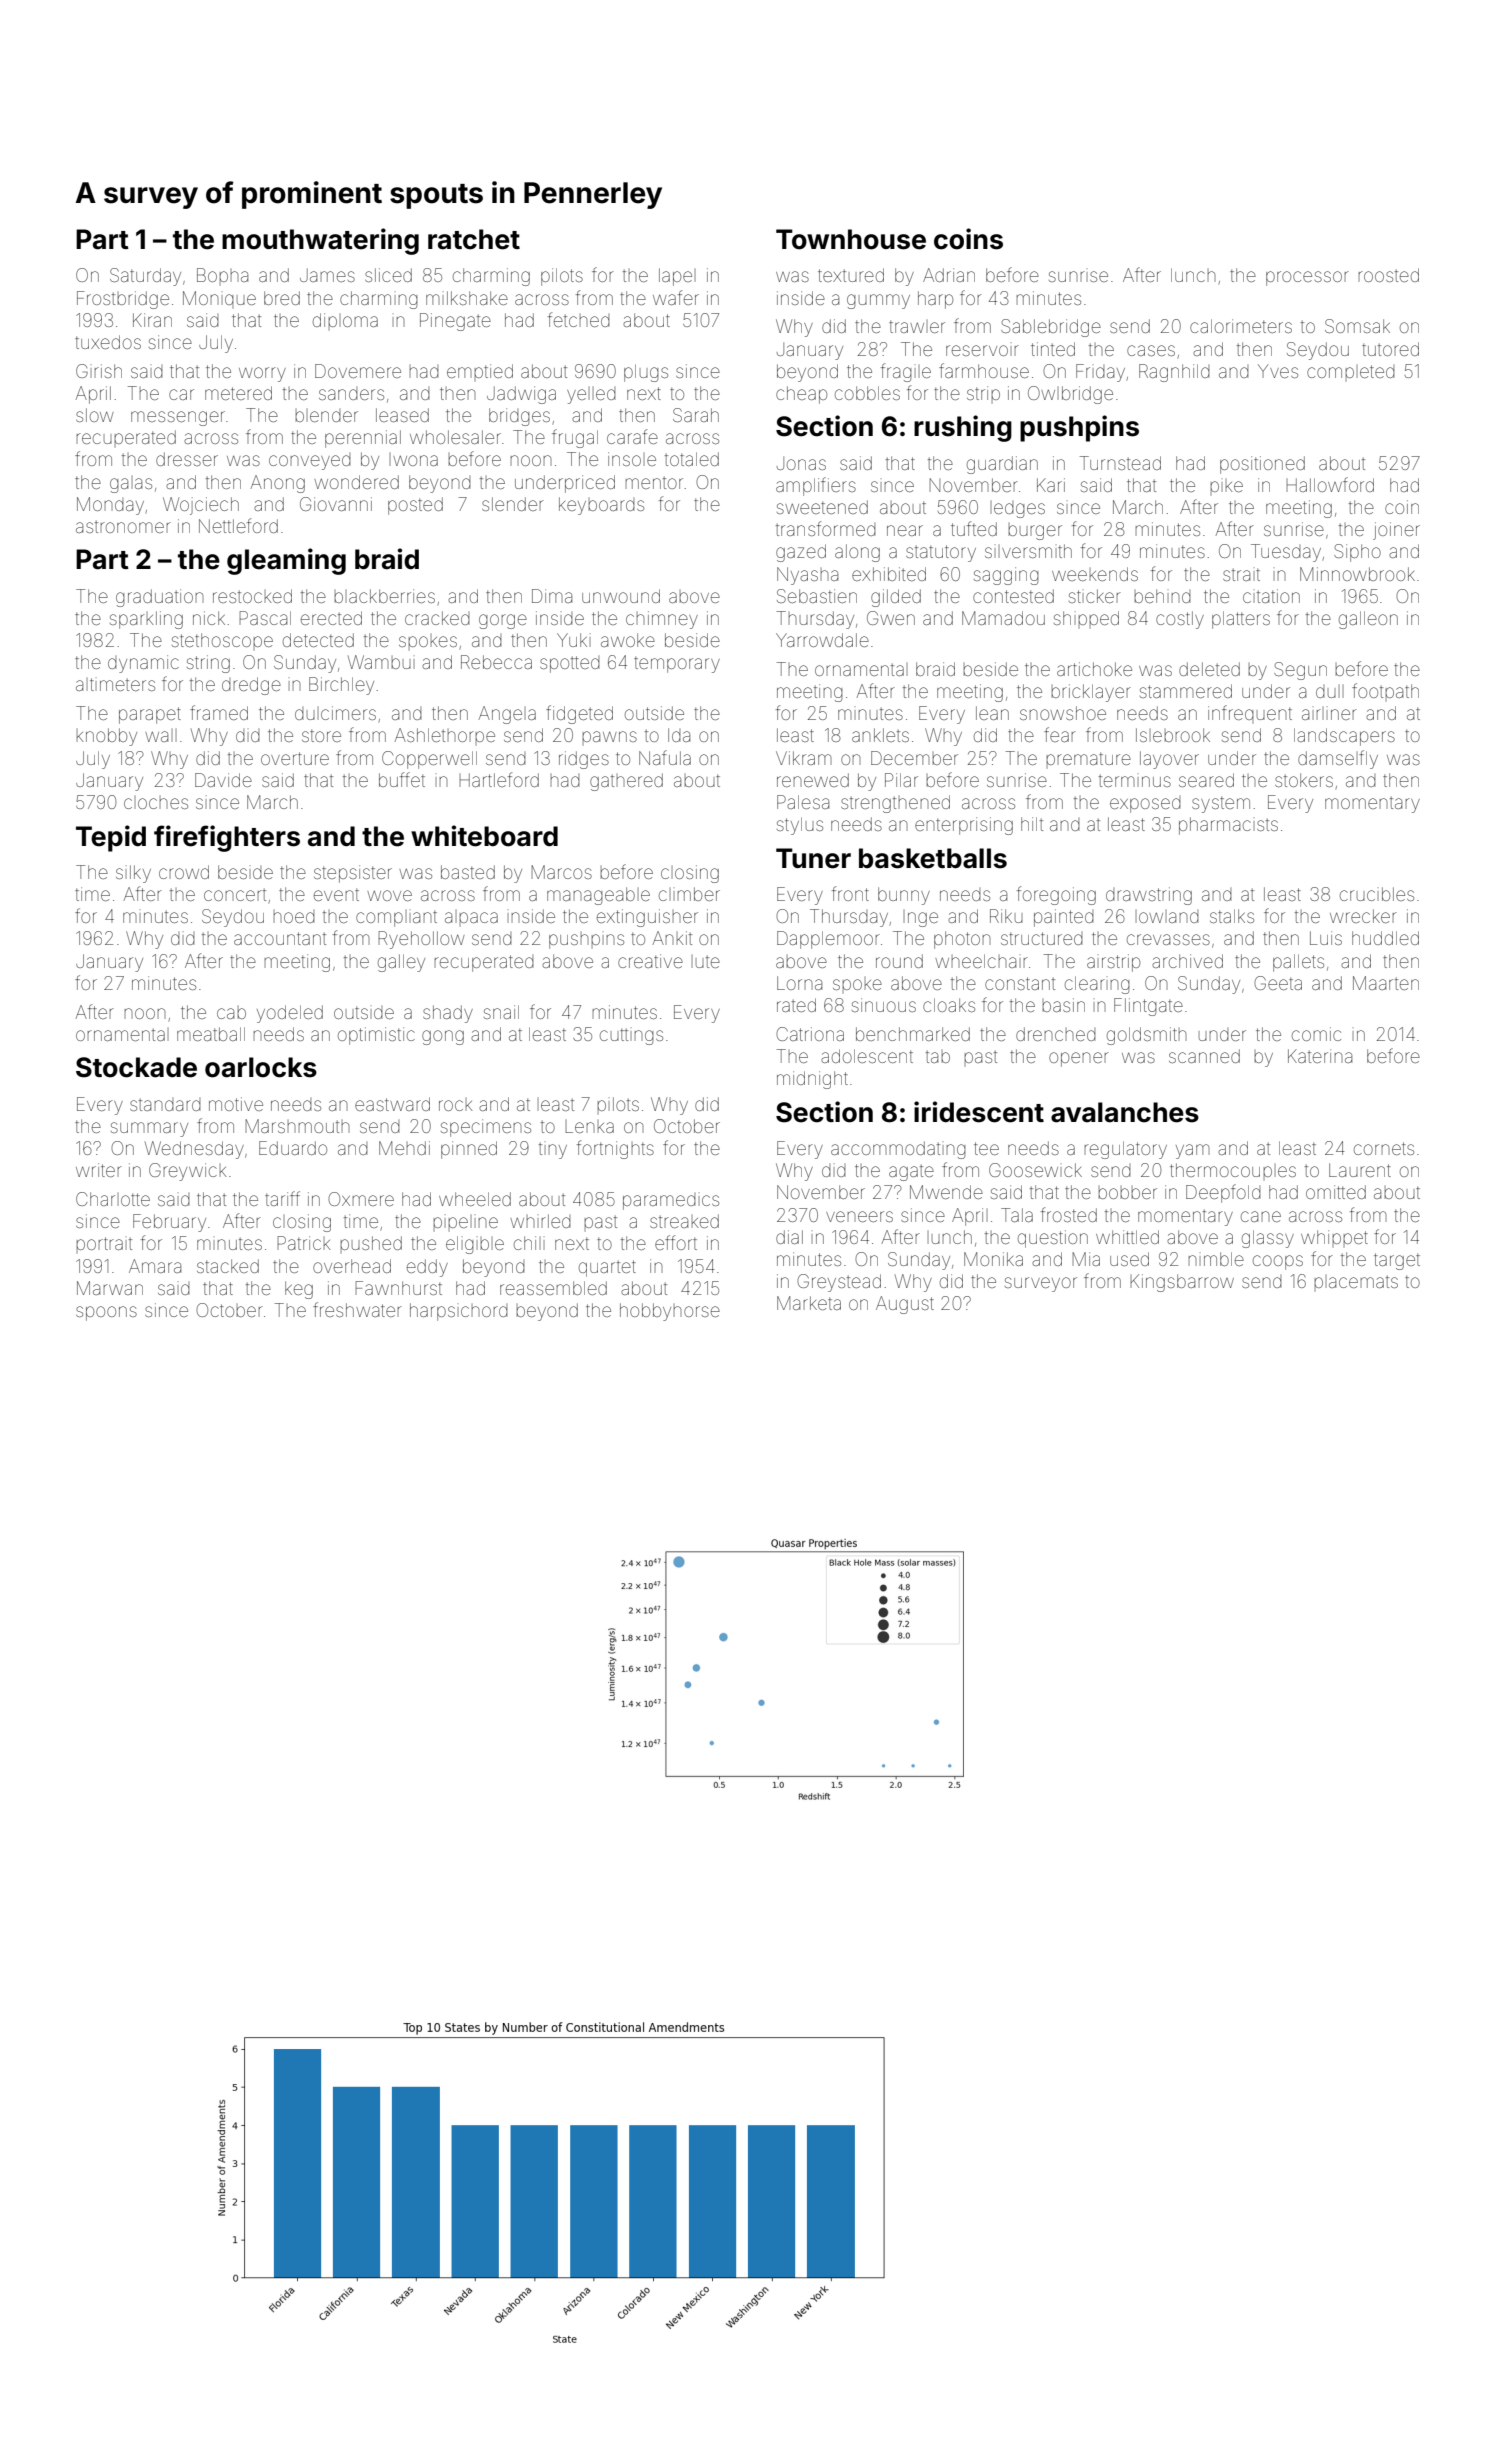 The image size is (1496, 2464). Describe the element at coordinates (949, 275) in the screenshot. I see `Adrian` at that location.
